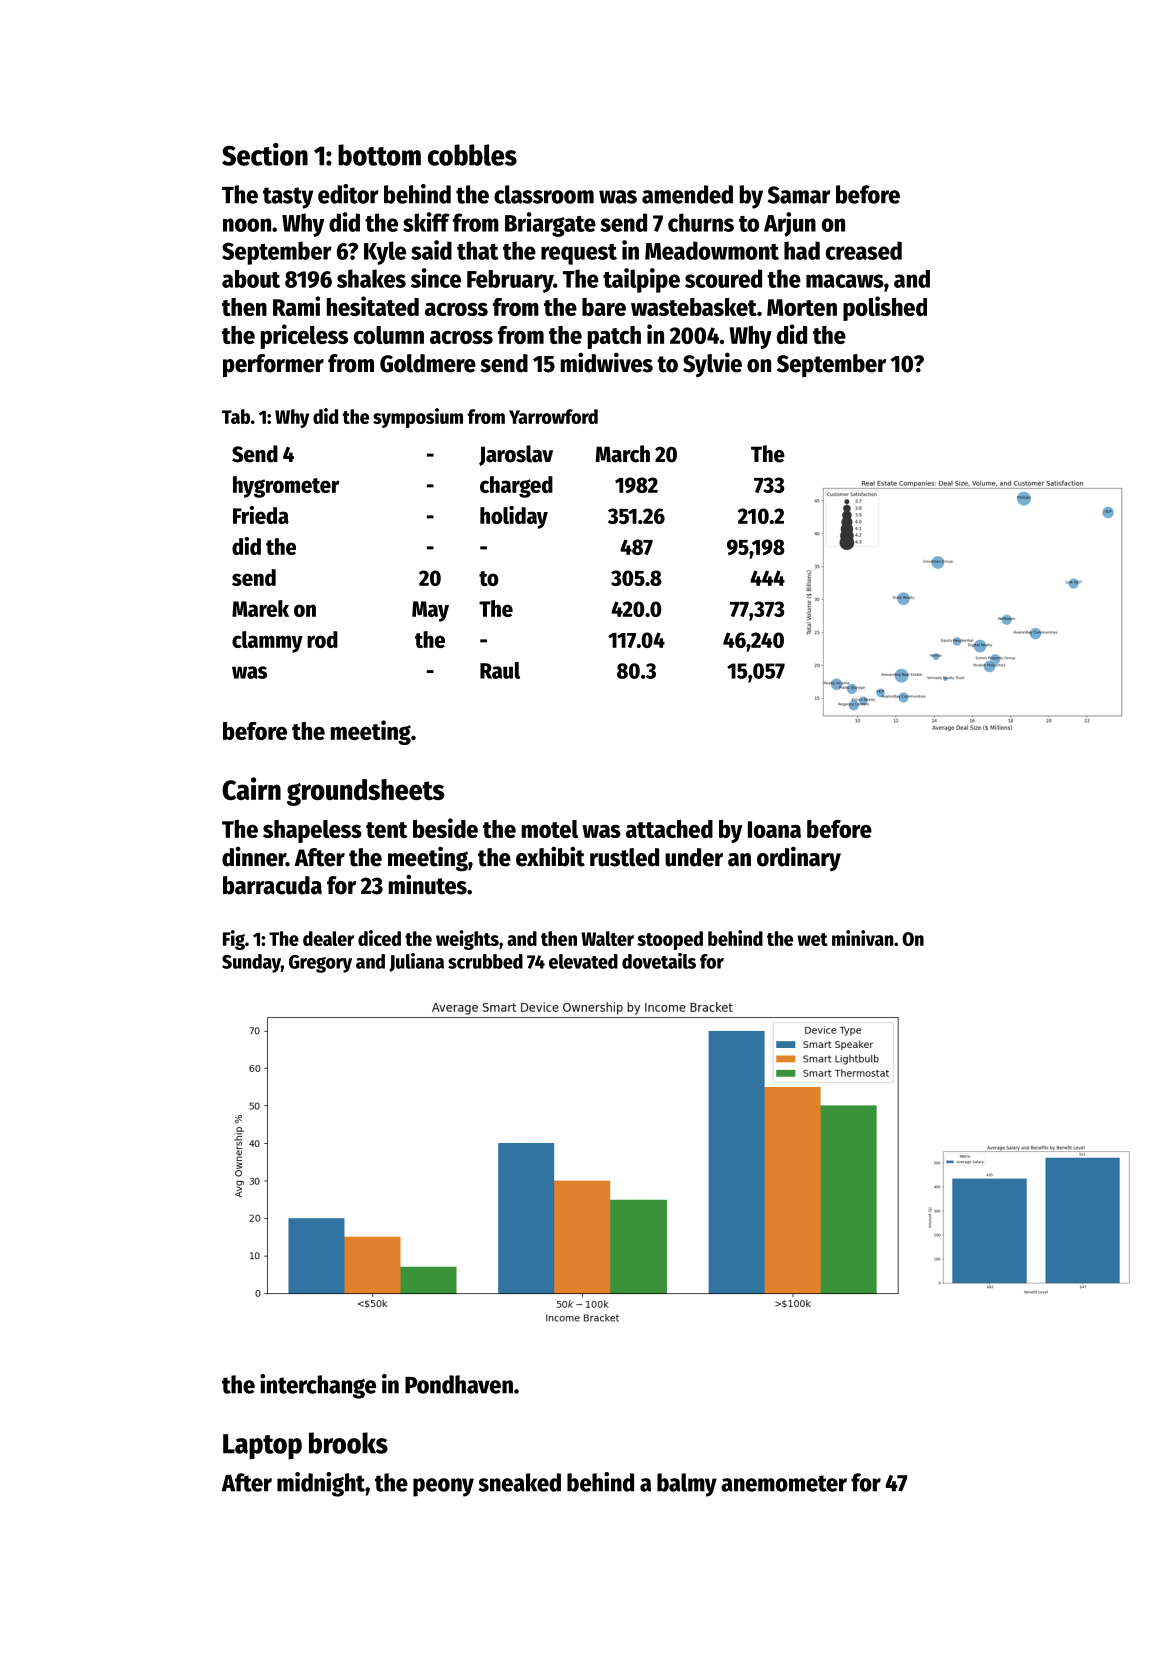  What do you see at coordinates (500, 670) in the image?
I see `Raul` at bounding box center [500, 670].
